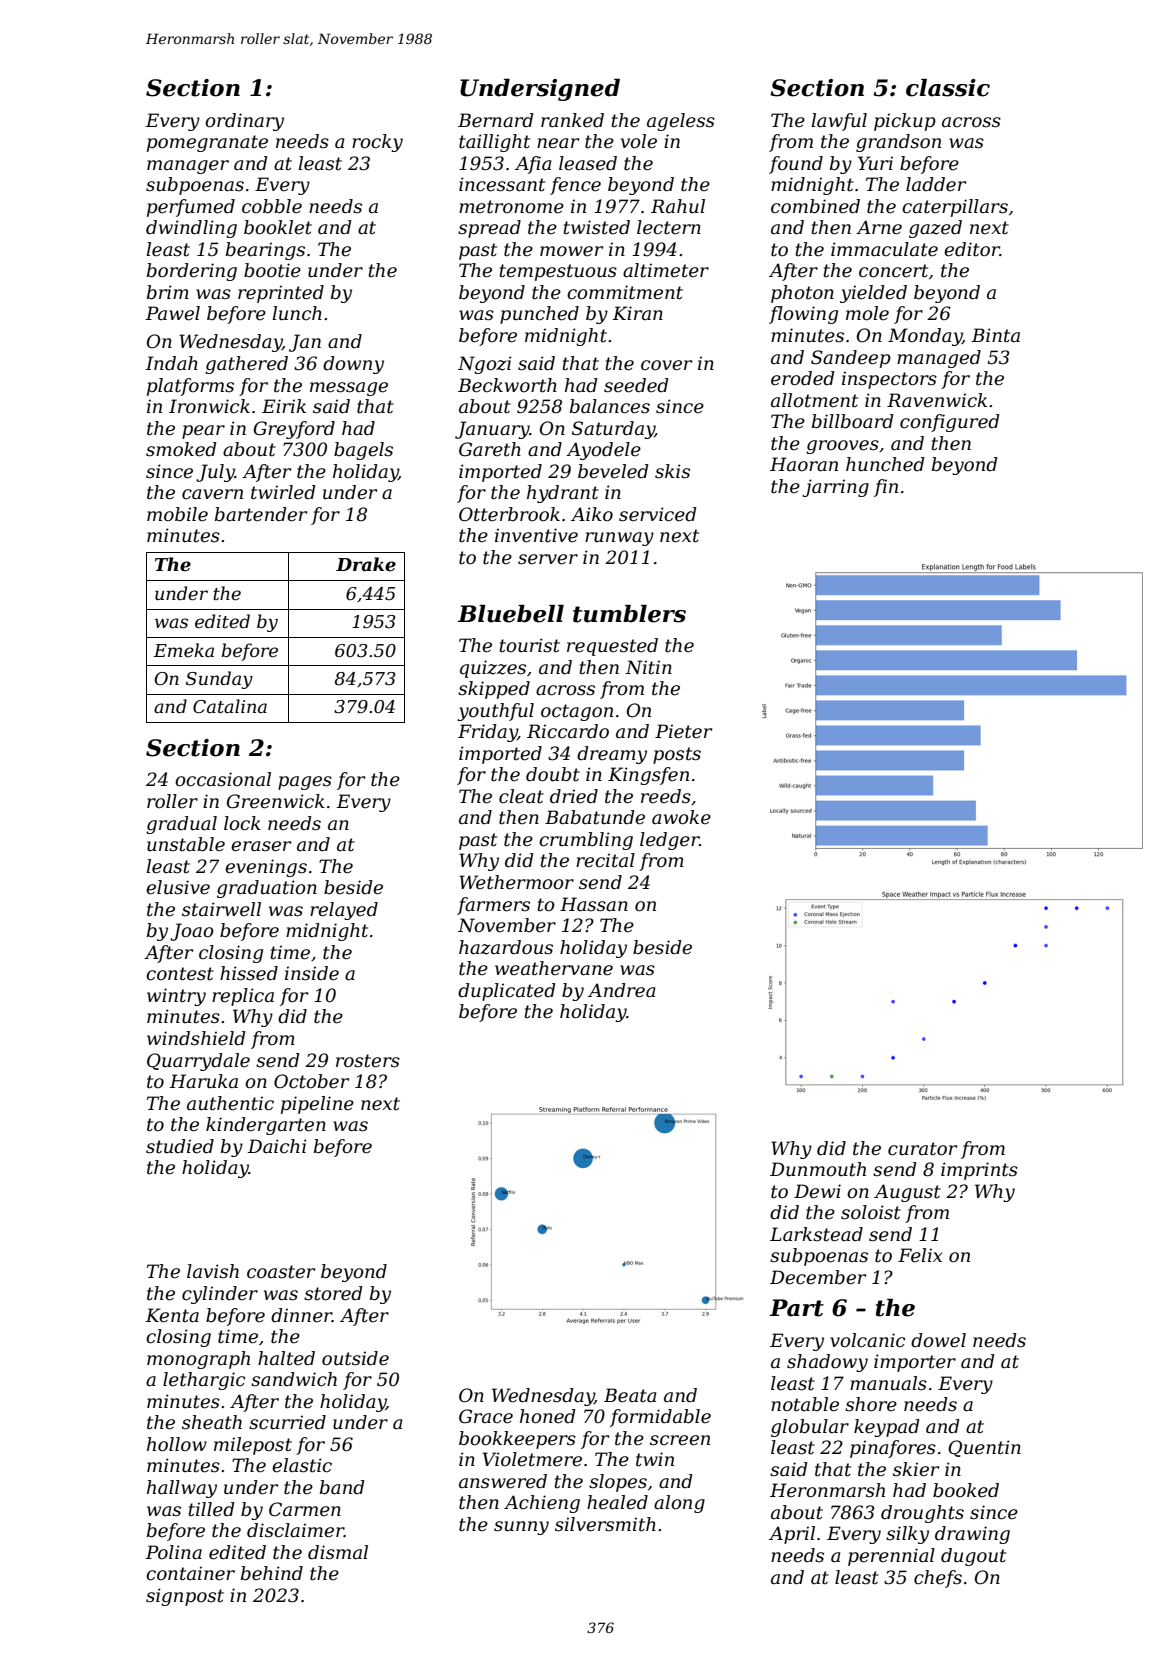  What do you see at coordinates (937, 400) in the document?
I see `Ravenwick` at bounding box center [937, 400].
